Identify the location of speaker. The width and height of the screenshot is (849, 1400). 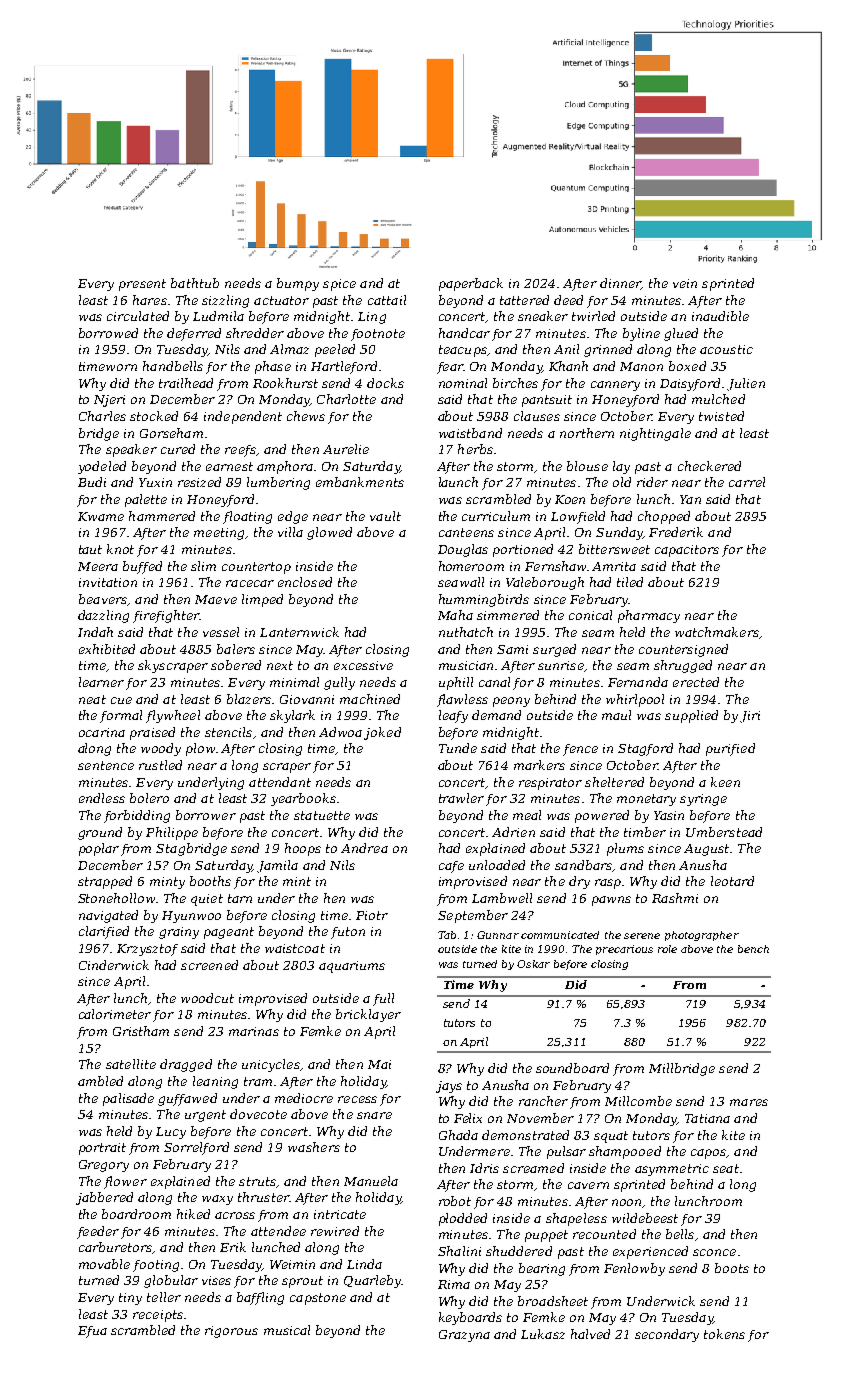
(131, 450).
